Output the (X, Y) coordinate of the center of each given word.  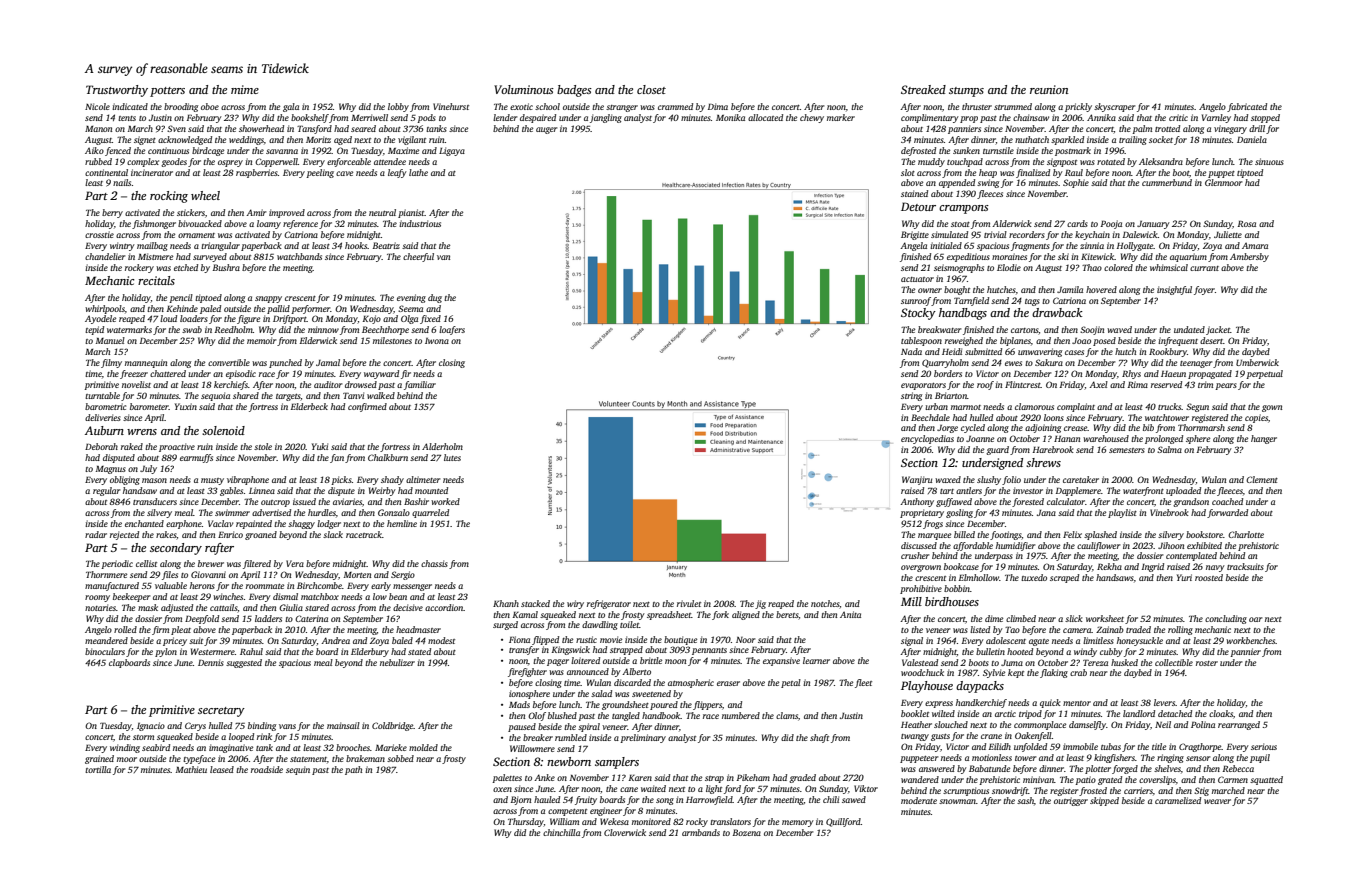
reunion (1049, 89)
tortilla (98, 769)
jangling (606, 118)
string (911, 396)
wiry (575, 604)
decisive (408, 607)
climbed (1021, 618)
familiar (420, 385)
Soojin (1092, 330)
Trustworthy (117, 91)
